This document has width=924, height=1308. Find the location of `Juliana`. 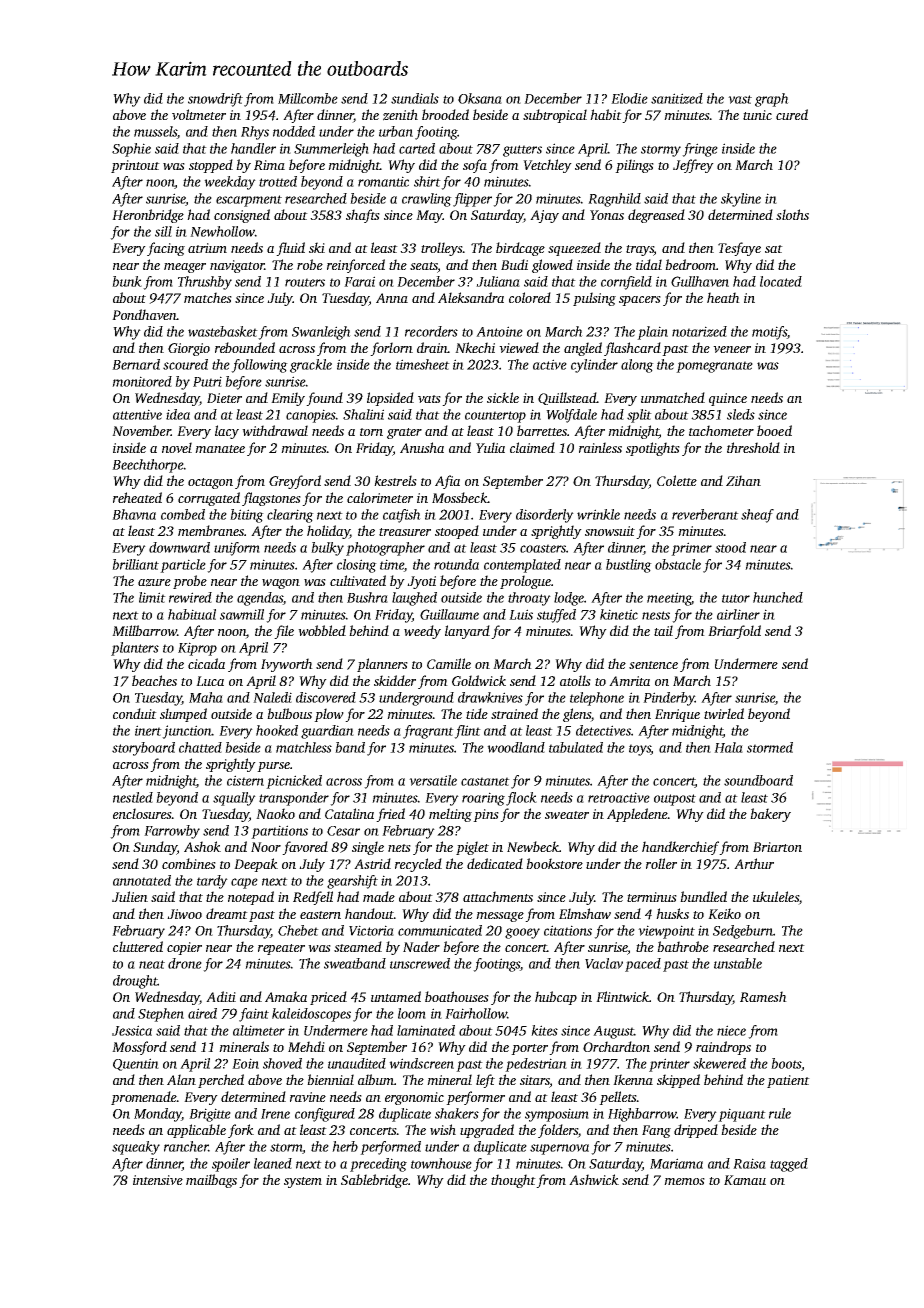

Juliana is located at coordinates (498, 281).
